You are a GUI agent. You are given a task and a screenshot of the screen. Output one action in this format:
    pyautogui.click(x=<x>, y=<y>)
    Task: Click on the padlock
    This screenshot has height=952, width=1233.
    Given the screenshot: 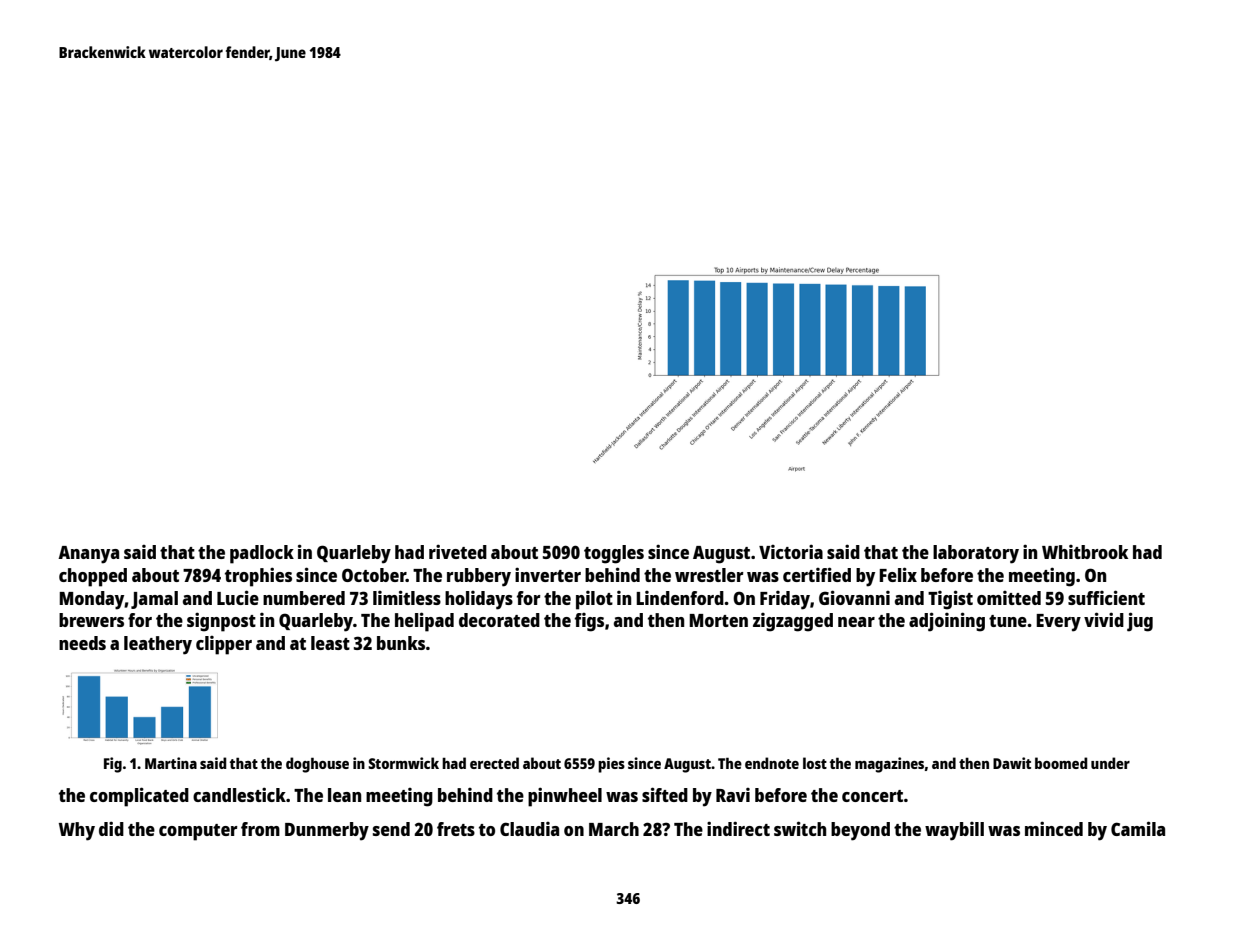 What is the action you would take?
    pyautogui.click(x=262, y=554)
